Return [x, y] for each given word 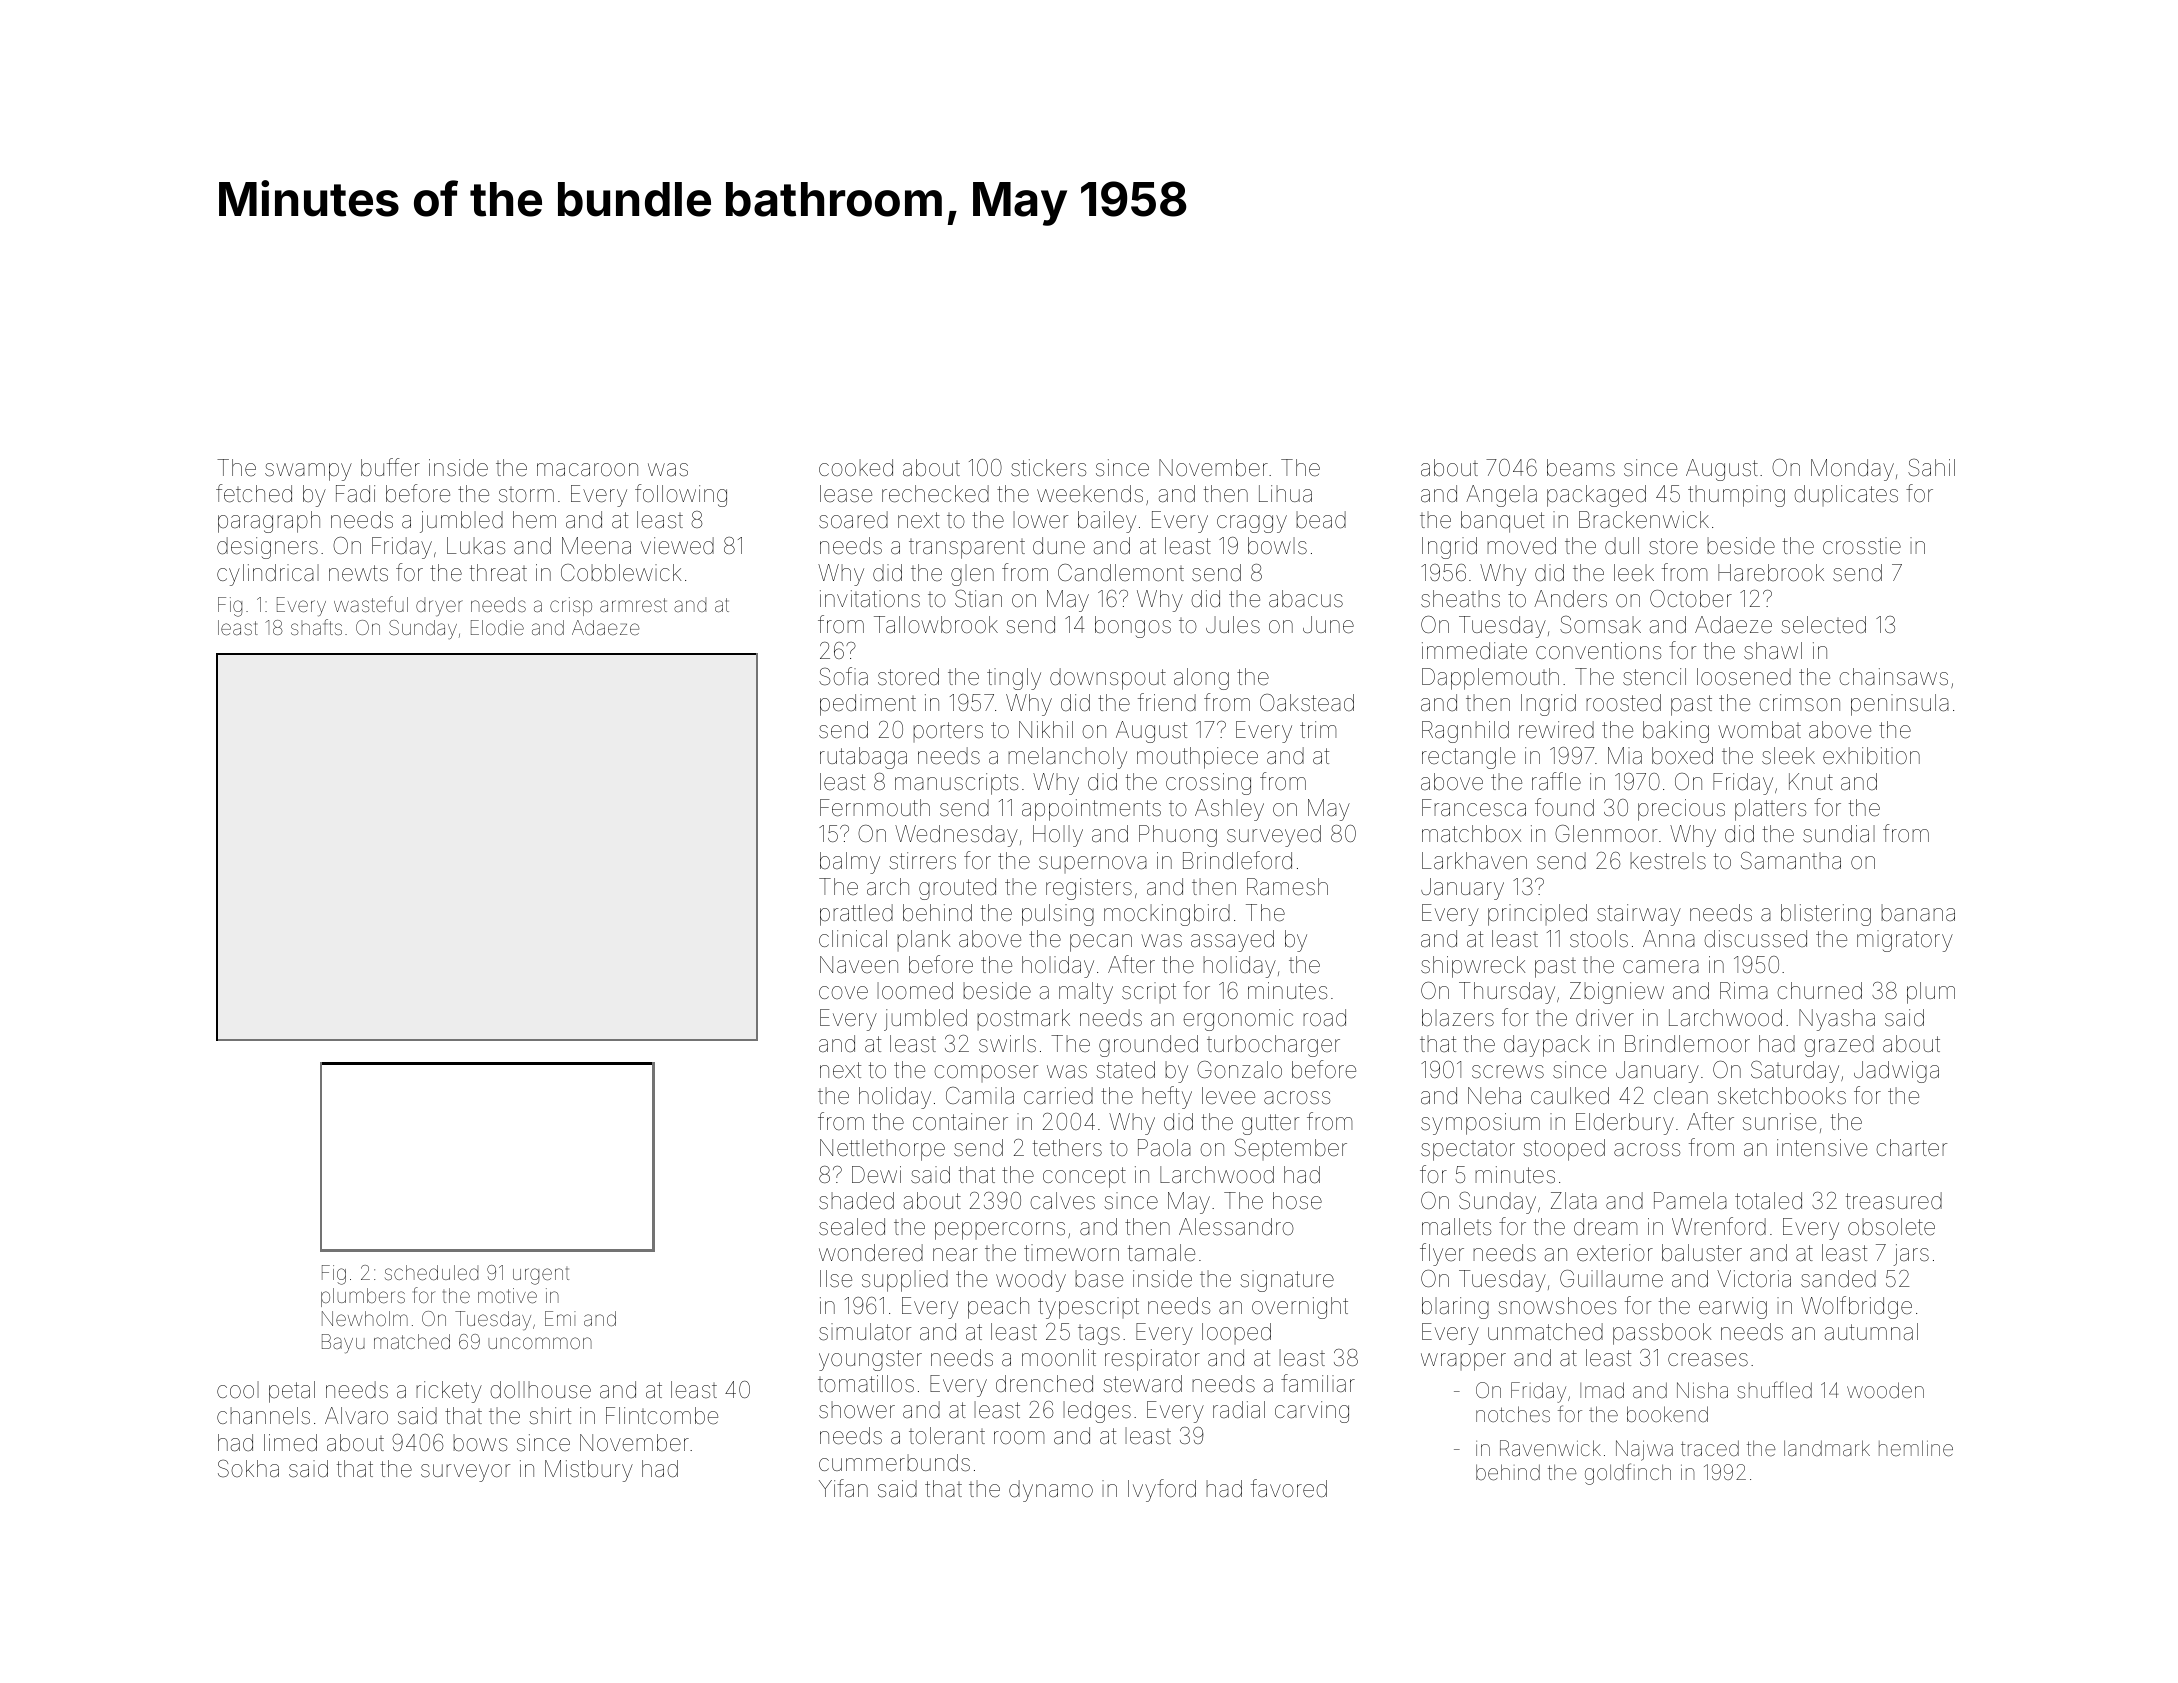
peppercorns [1000, 1231]
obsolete [1891, 1227]
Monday [1852, 470]
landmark [1827, 1448]
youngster [870, 1360]
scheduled [431, 1272]
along [1201, 679]
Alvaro [356, 1416]
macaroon [587, 469]
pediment [868, 705]
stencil [1654, 677]
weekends [1090, 494]
